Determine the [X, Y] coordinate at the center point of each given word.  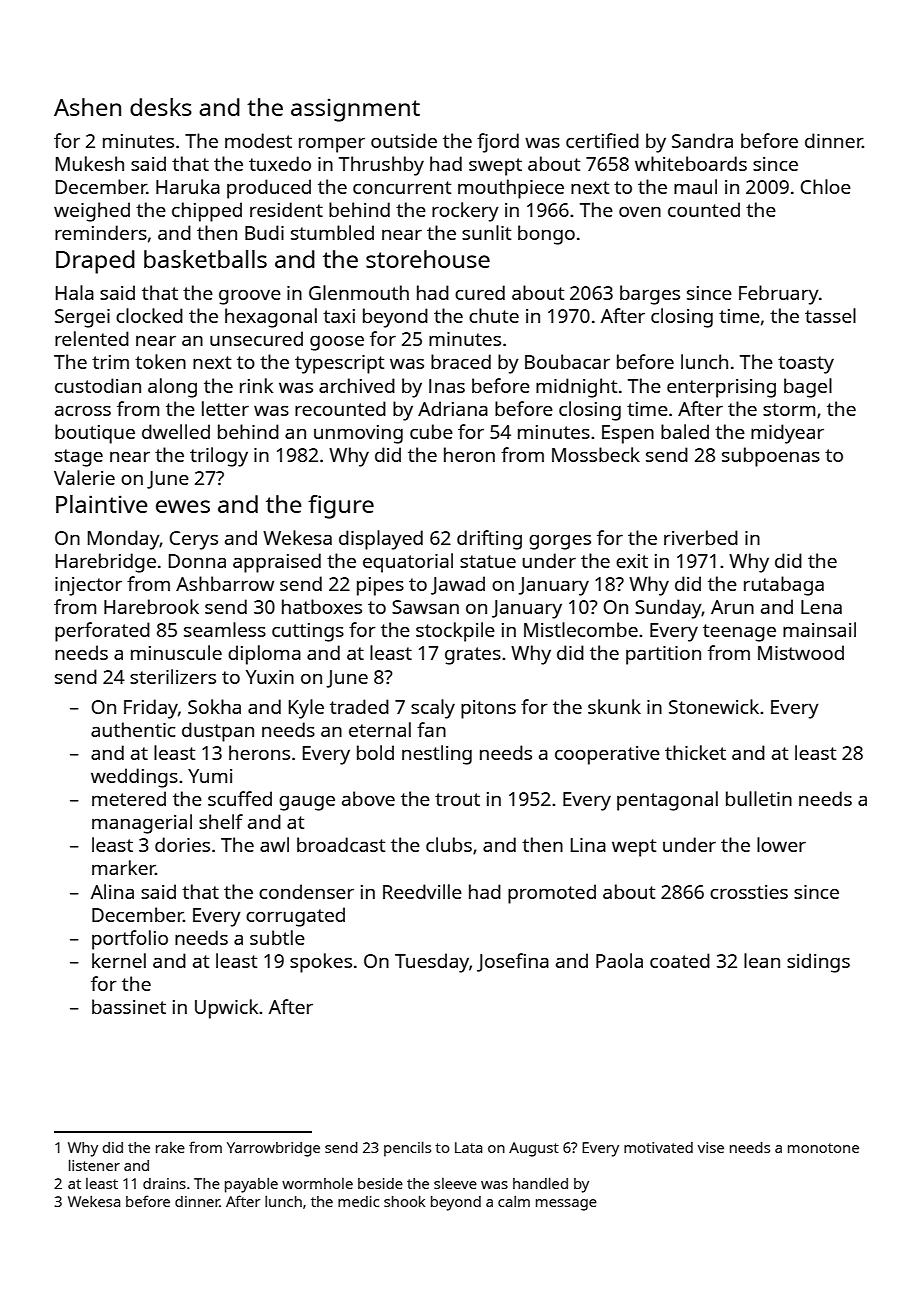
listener [94, 1165]
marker [124, 867]
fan [431, 729]
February [779, 295]
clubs [449, 844]
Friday [151, 709]
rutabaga [784, 586]
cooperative [607, 755]
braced [461, 361]
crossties [749, 892]
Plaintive [102, 504]
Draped [95, 262]
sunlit [486, 232]
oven [640, 211]
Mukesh [90, 163]
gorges [560, 542]
